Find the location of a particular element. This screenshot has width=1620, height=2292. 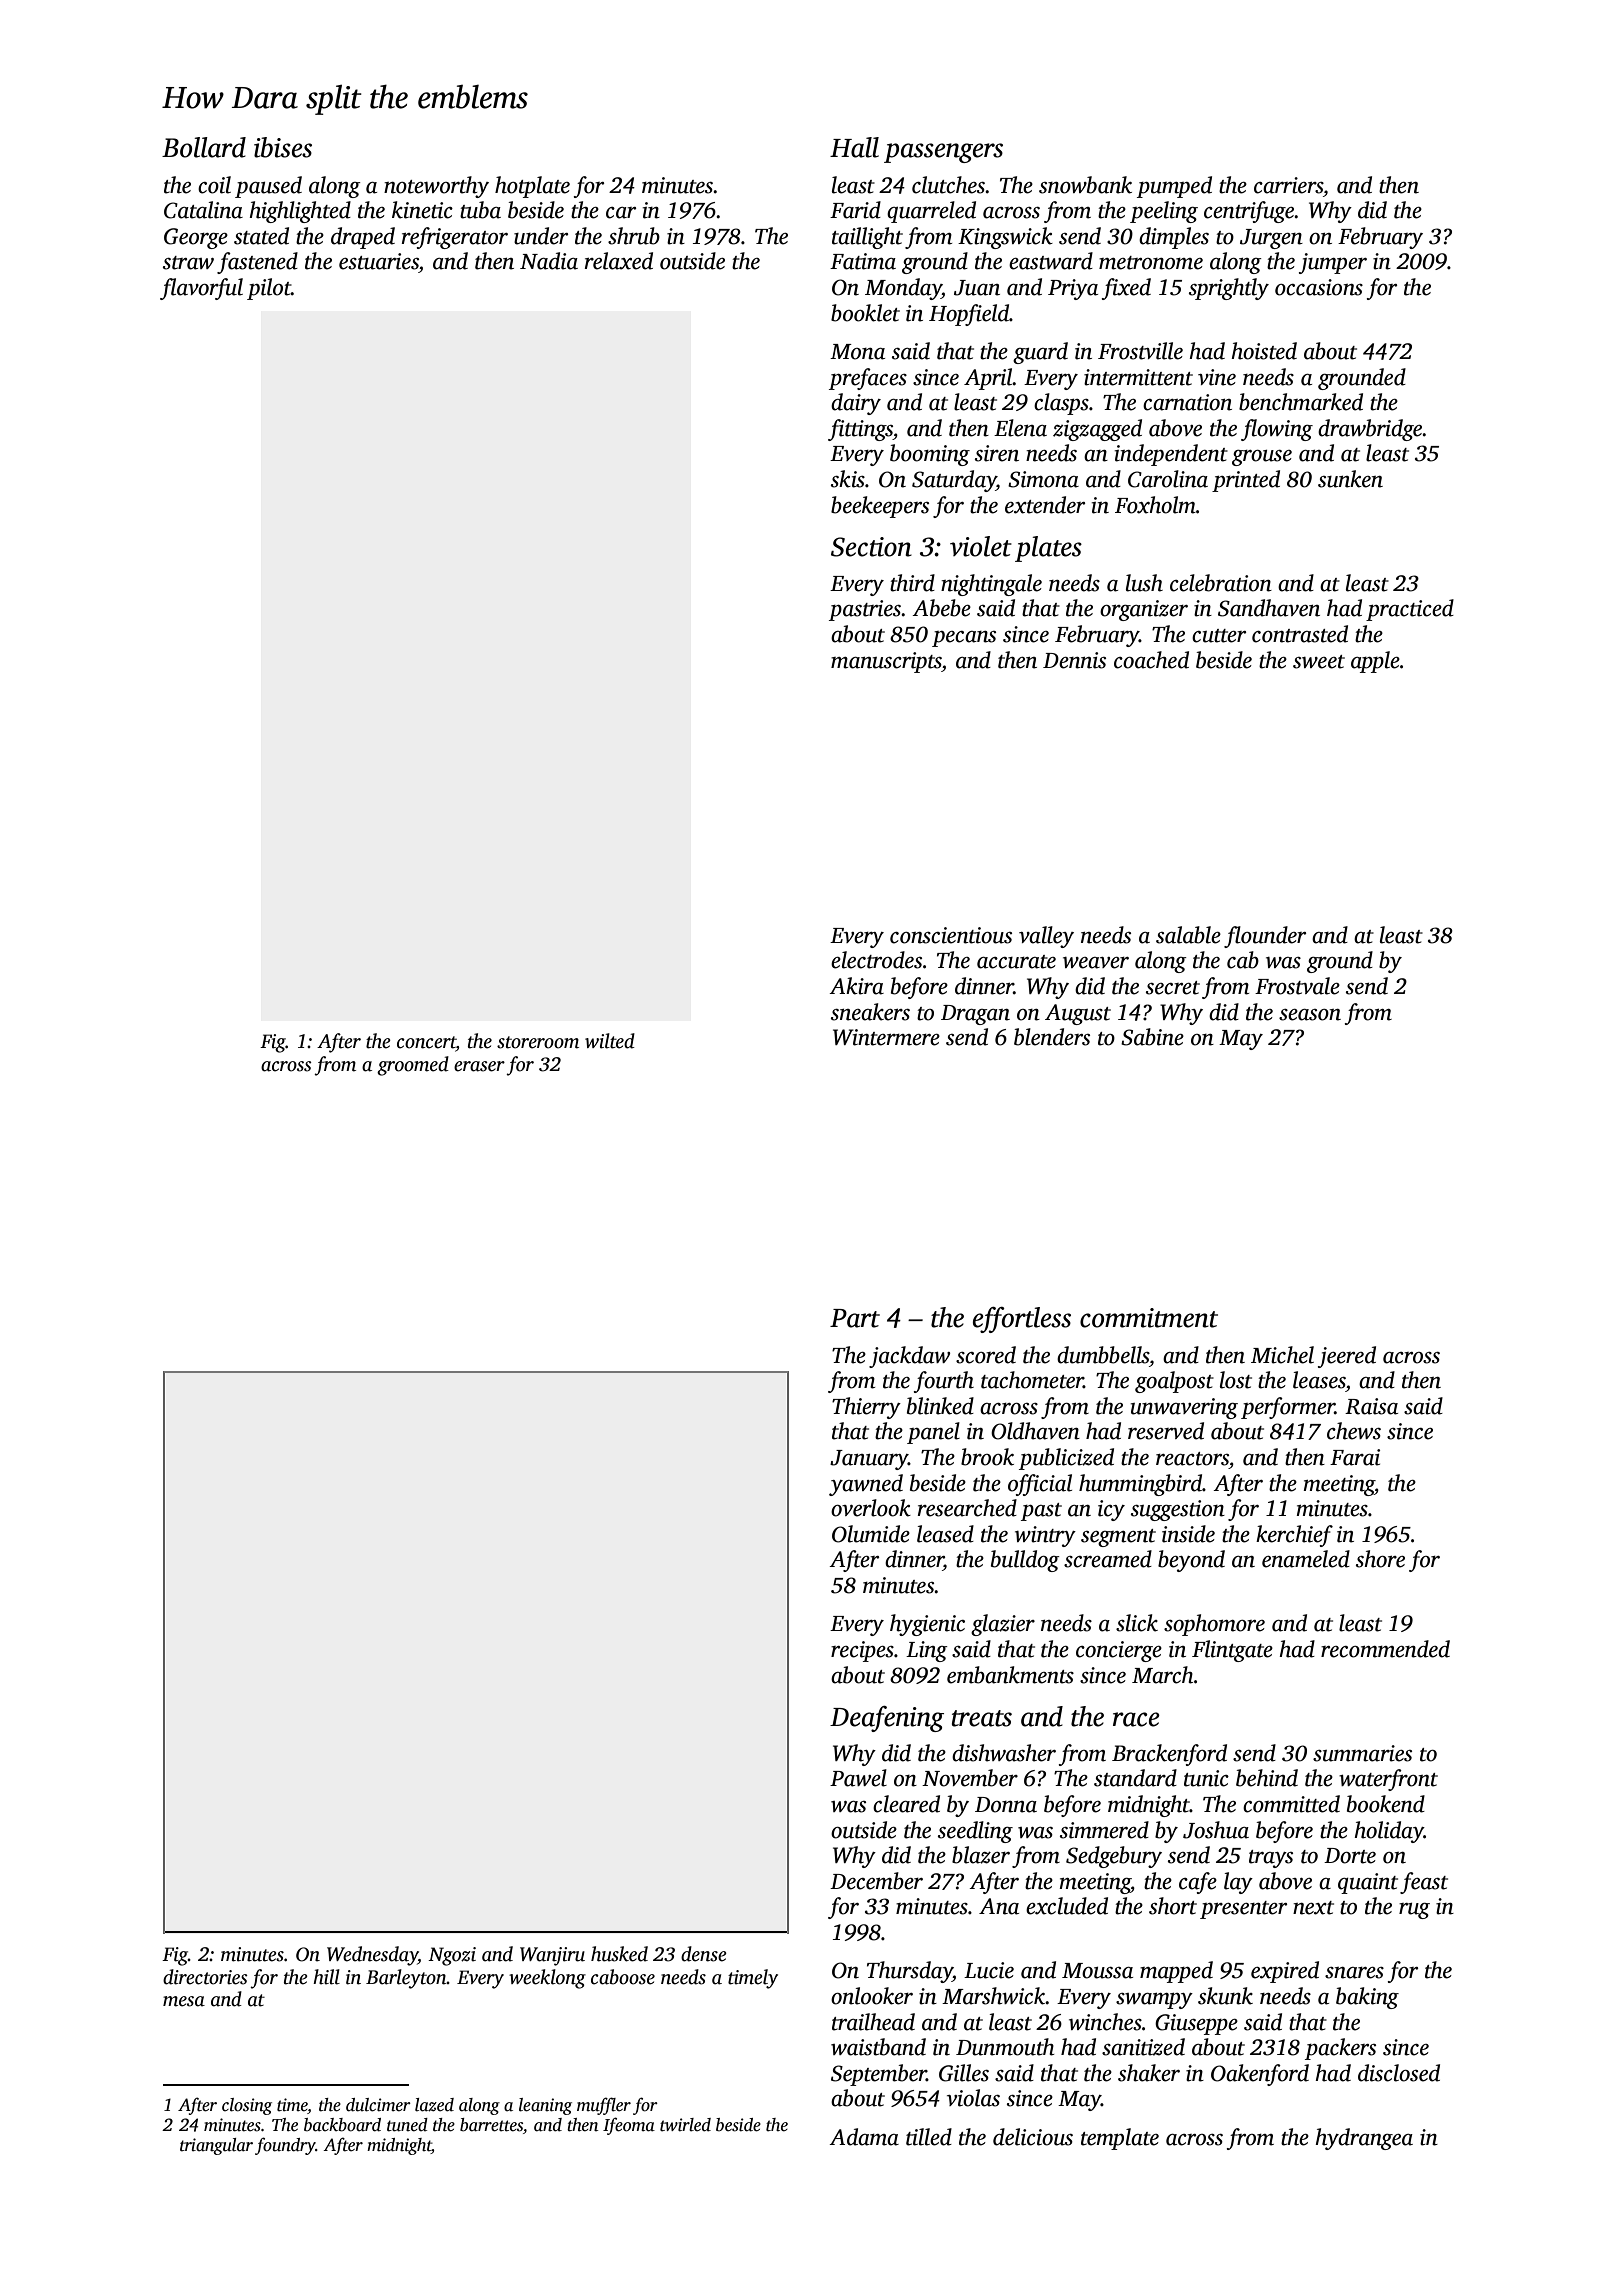

snowbank is located at coordinates (1085, 185).
